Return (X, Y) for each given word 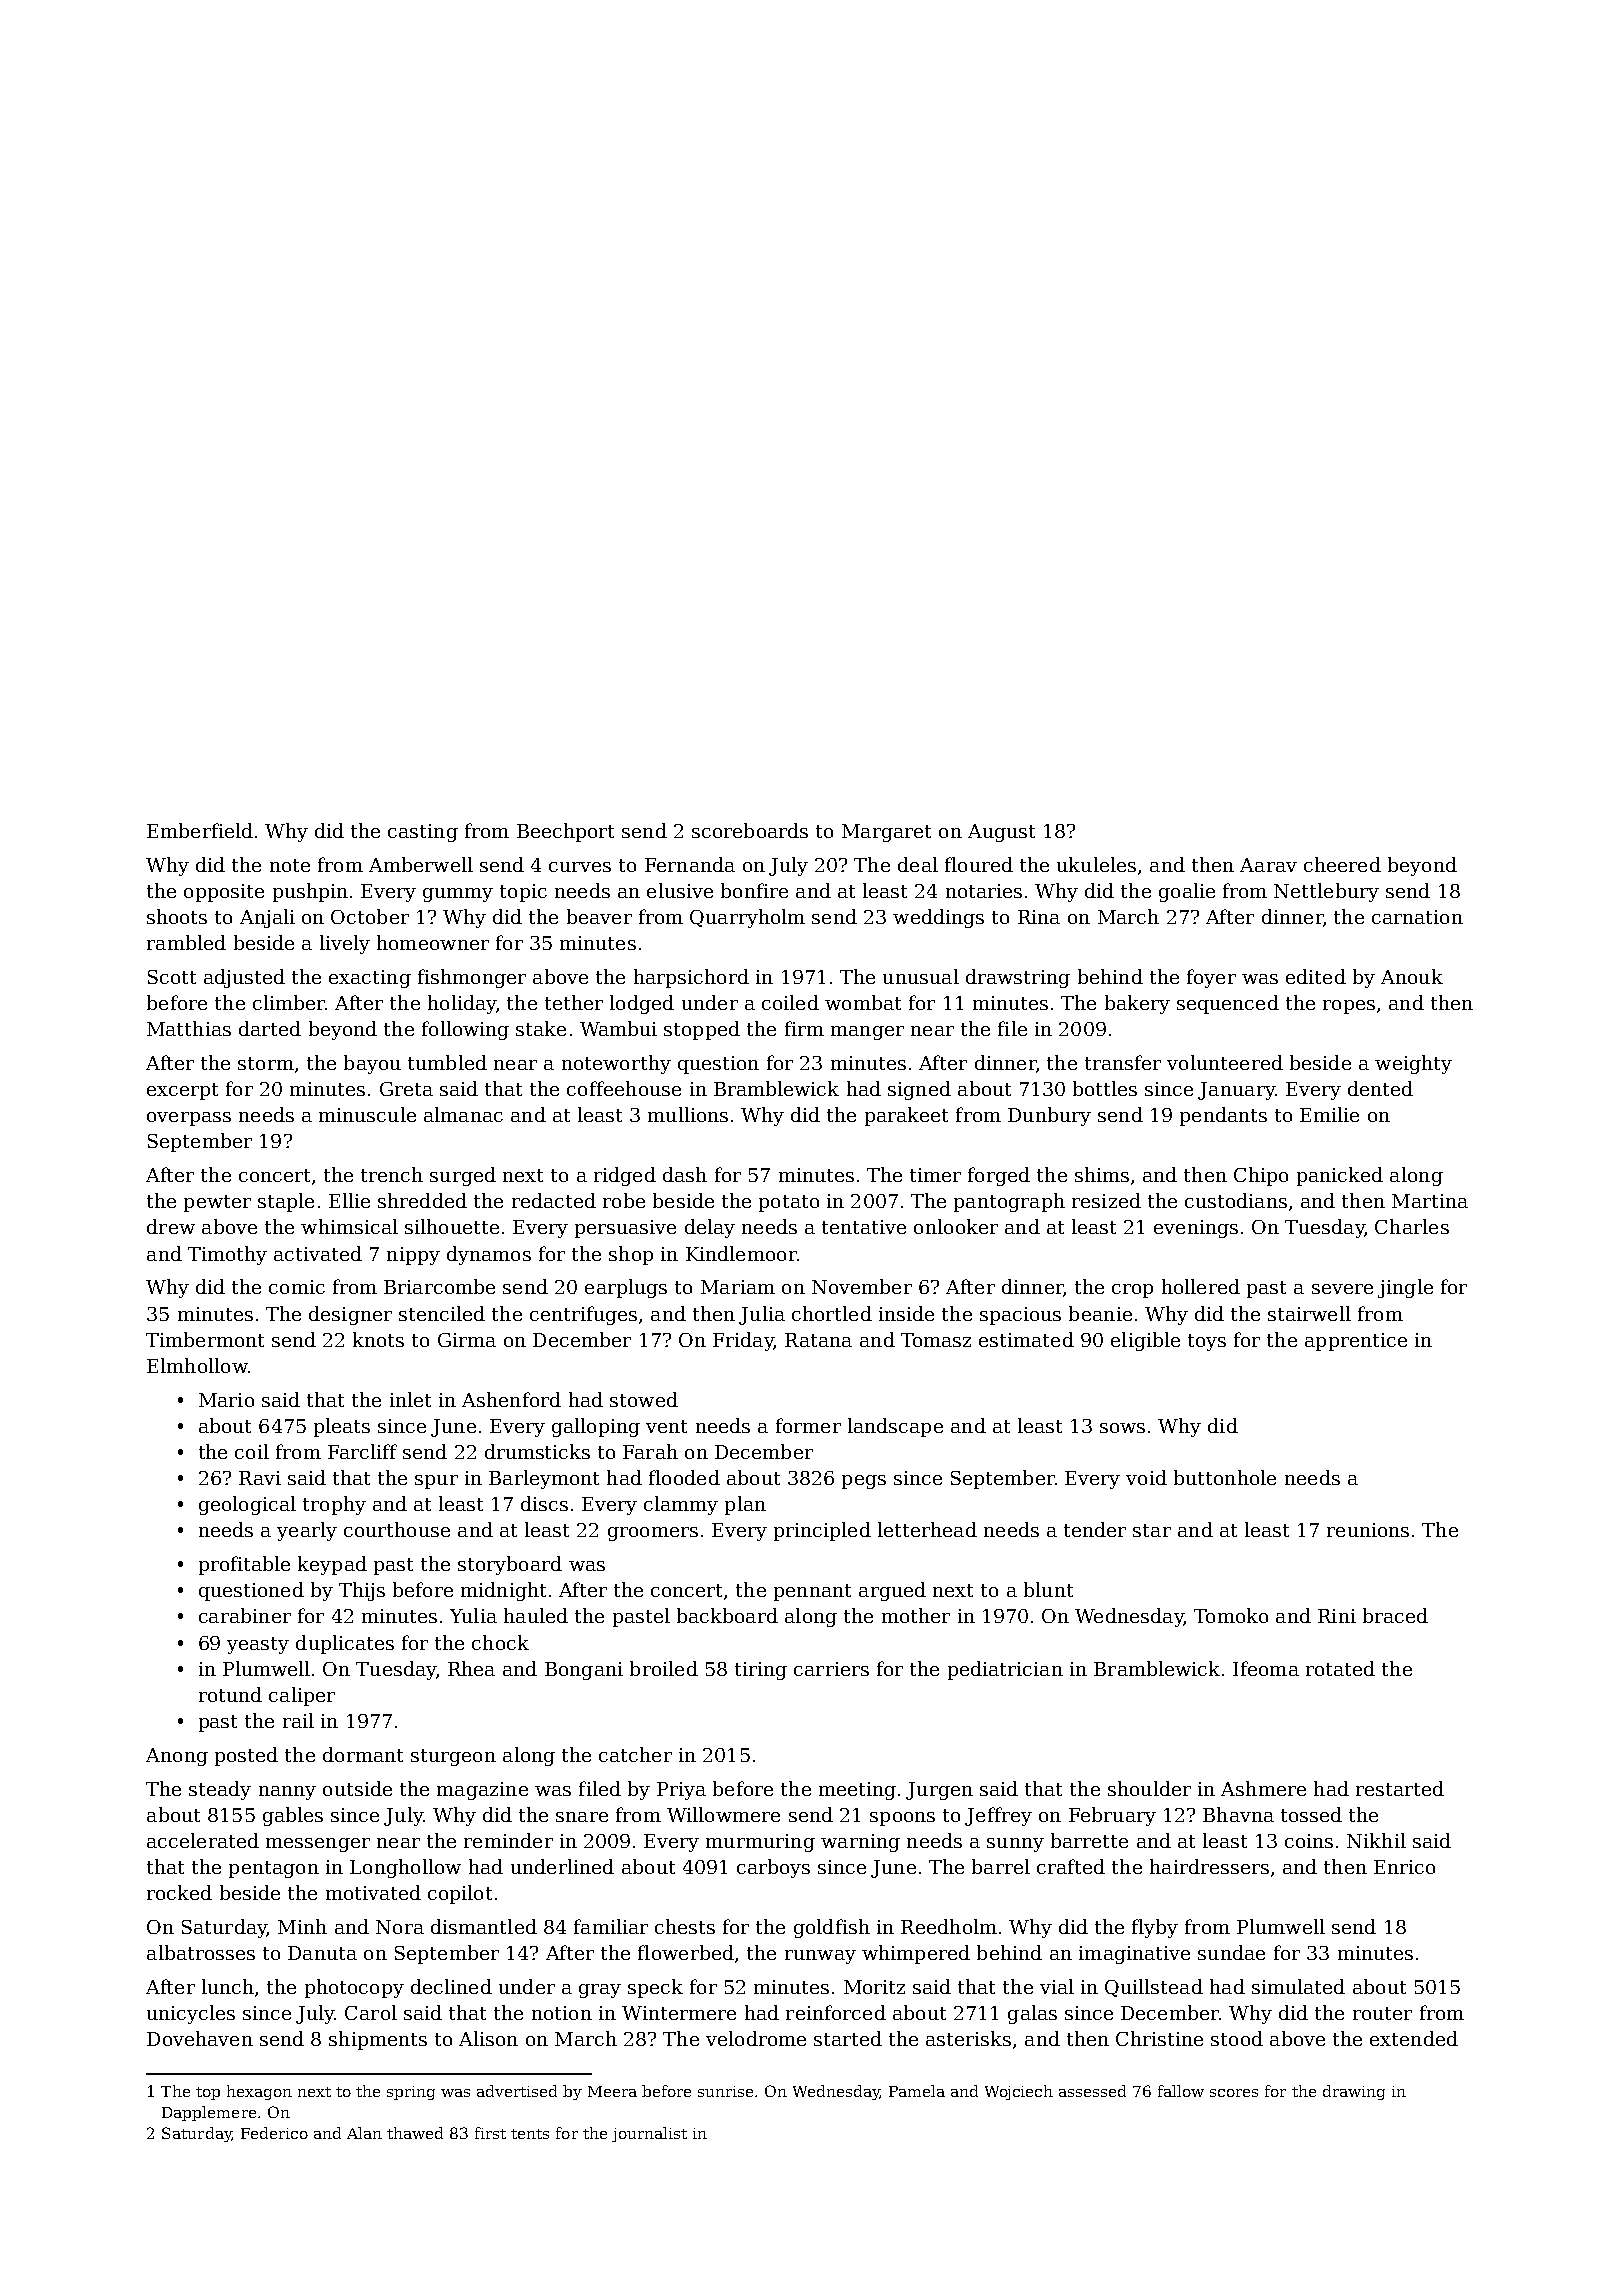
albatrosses (201, 1952)
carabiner (245, 1615)
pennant (812, 1592)
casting (423, 833)
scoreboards (750, 830)
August (1001, 833)
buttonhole (1225, 1477)
